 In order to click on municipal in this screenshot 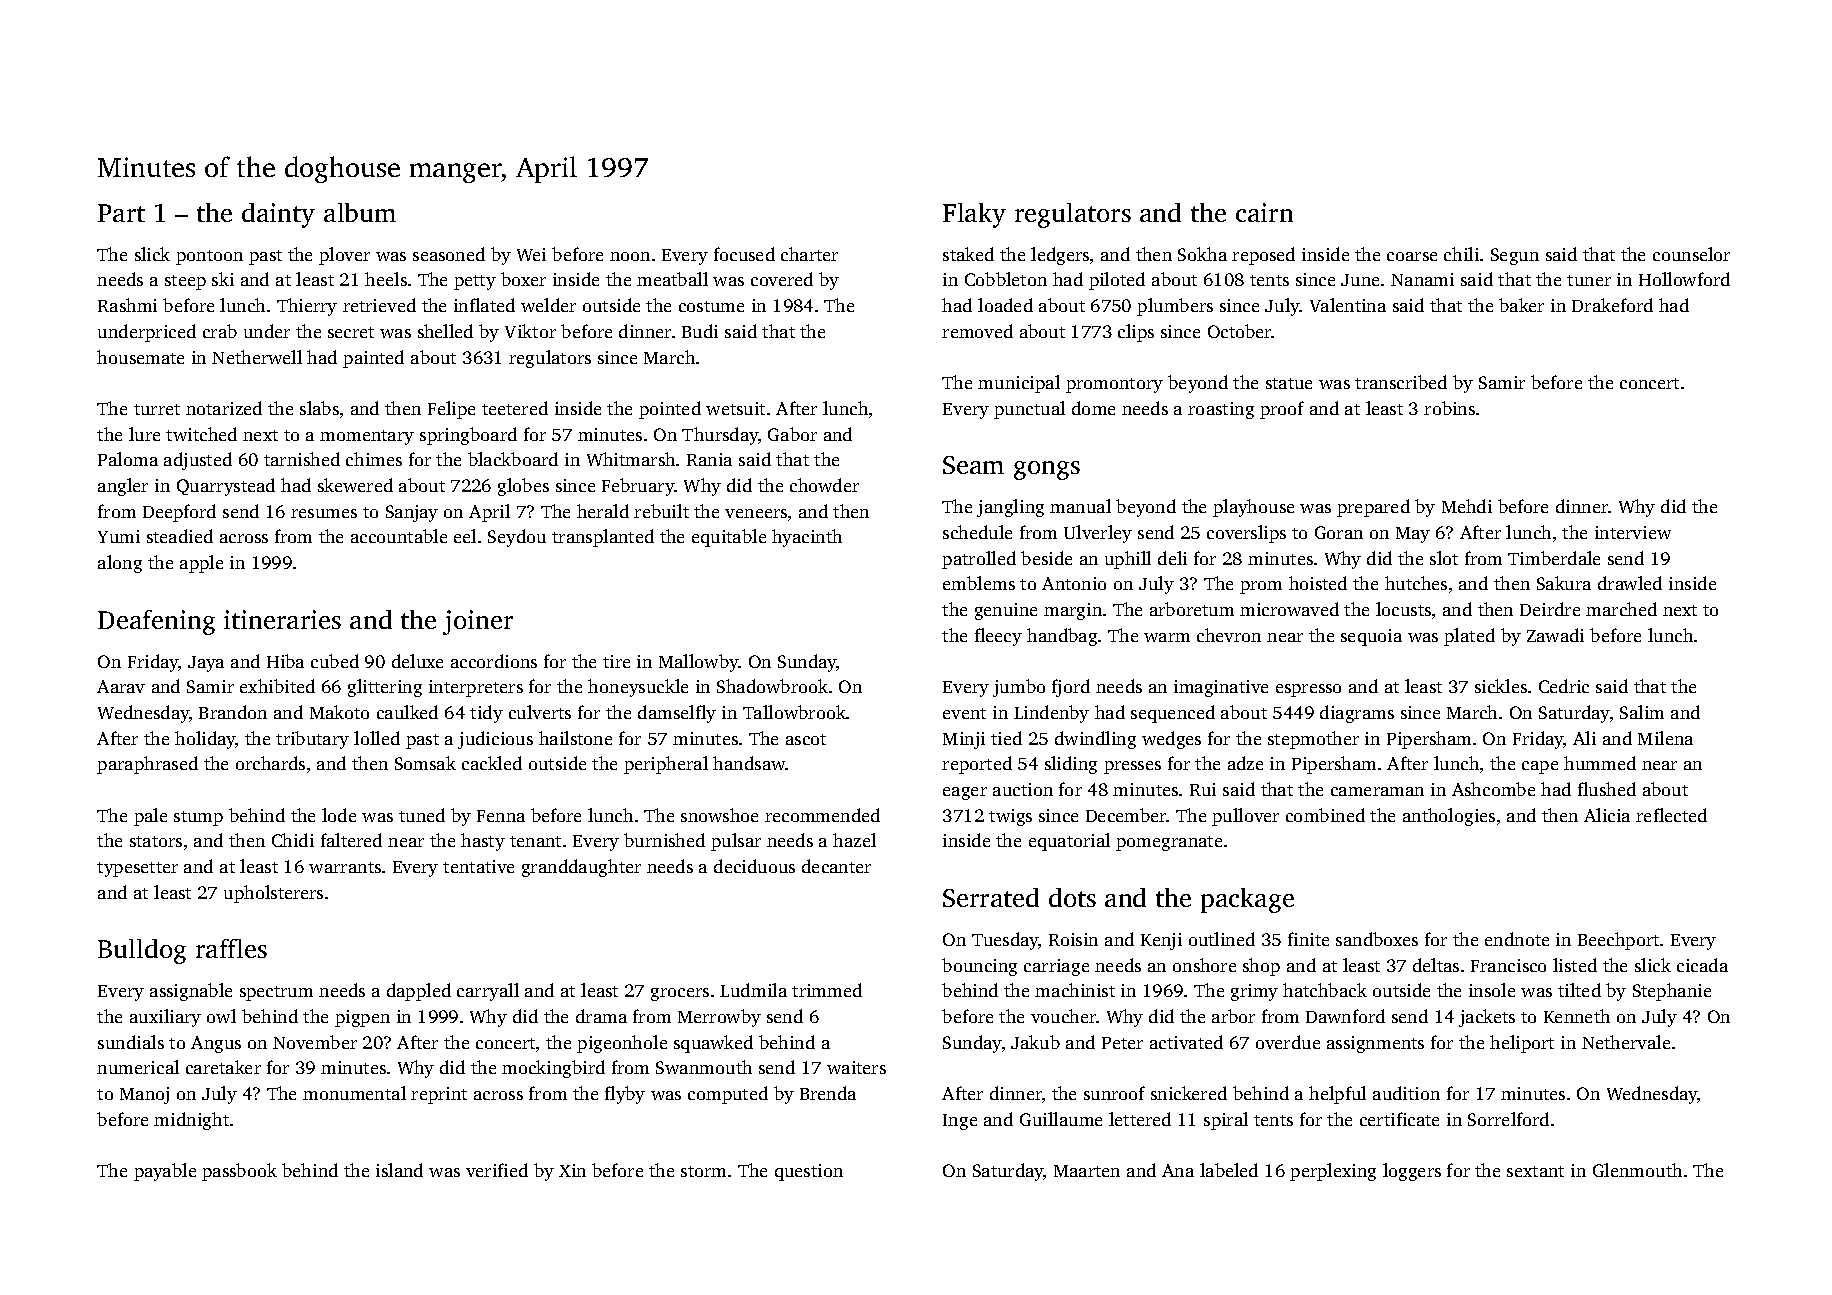, I will do `click(1019, 384)`.
